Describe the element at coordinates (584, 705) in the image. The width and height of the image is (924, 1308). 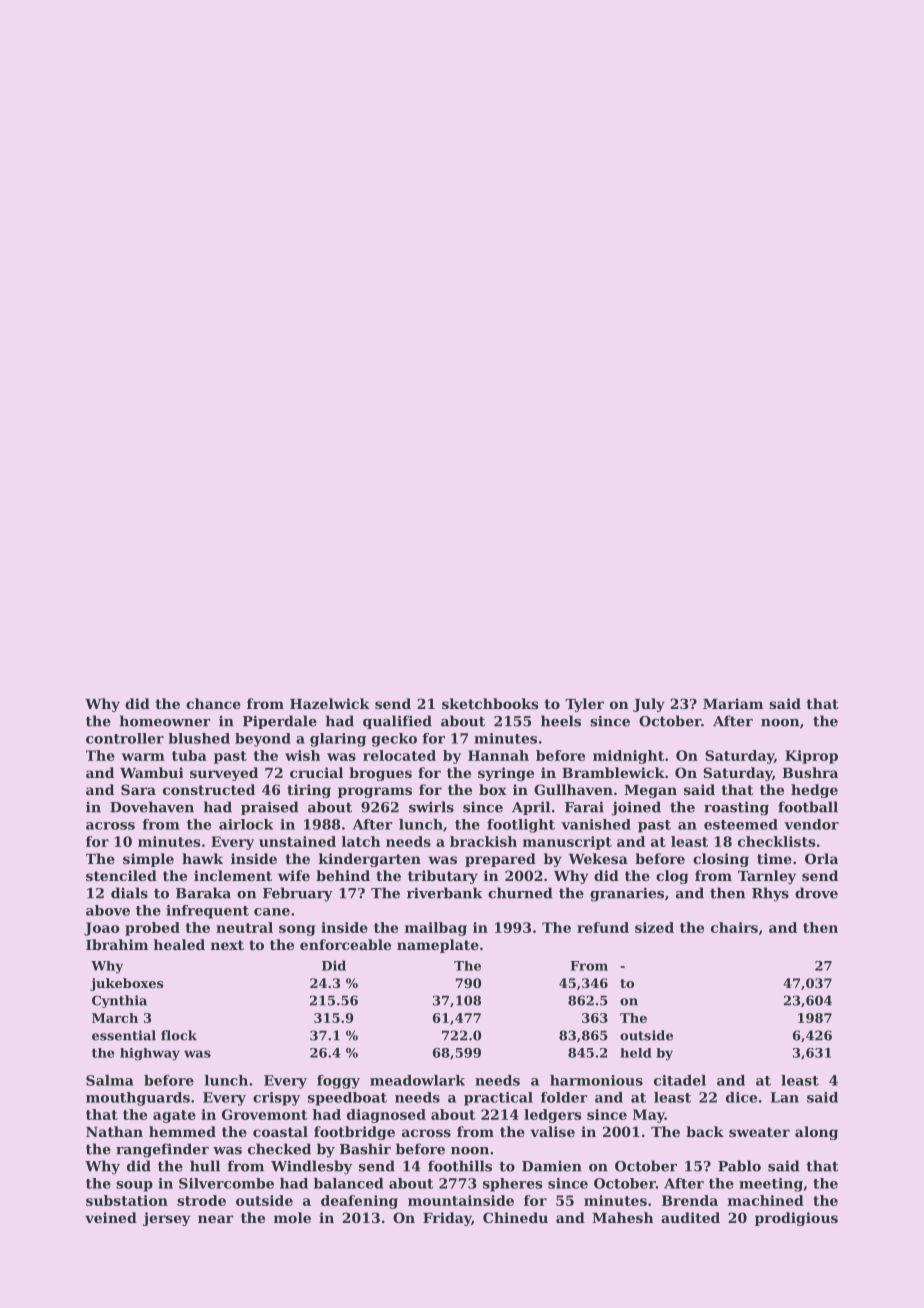
I see `Tyler` at that location.
